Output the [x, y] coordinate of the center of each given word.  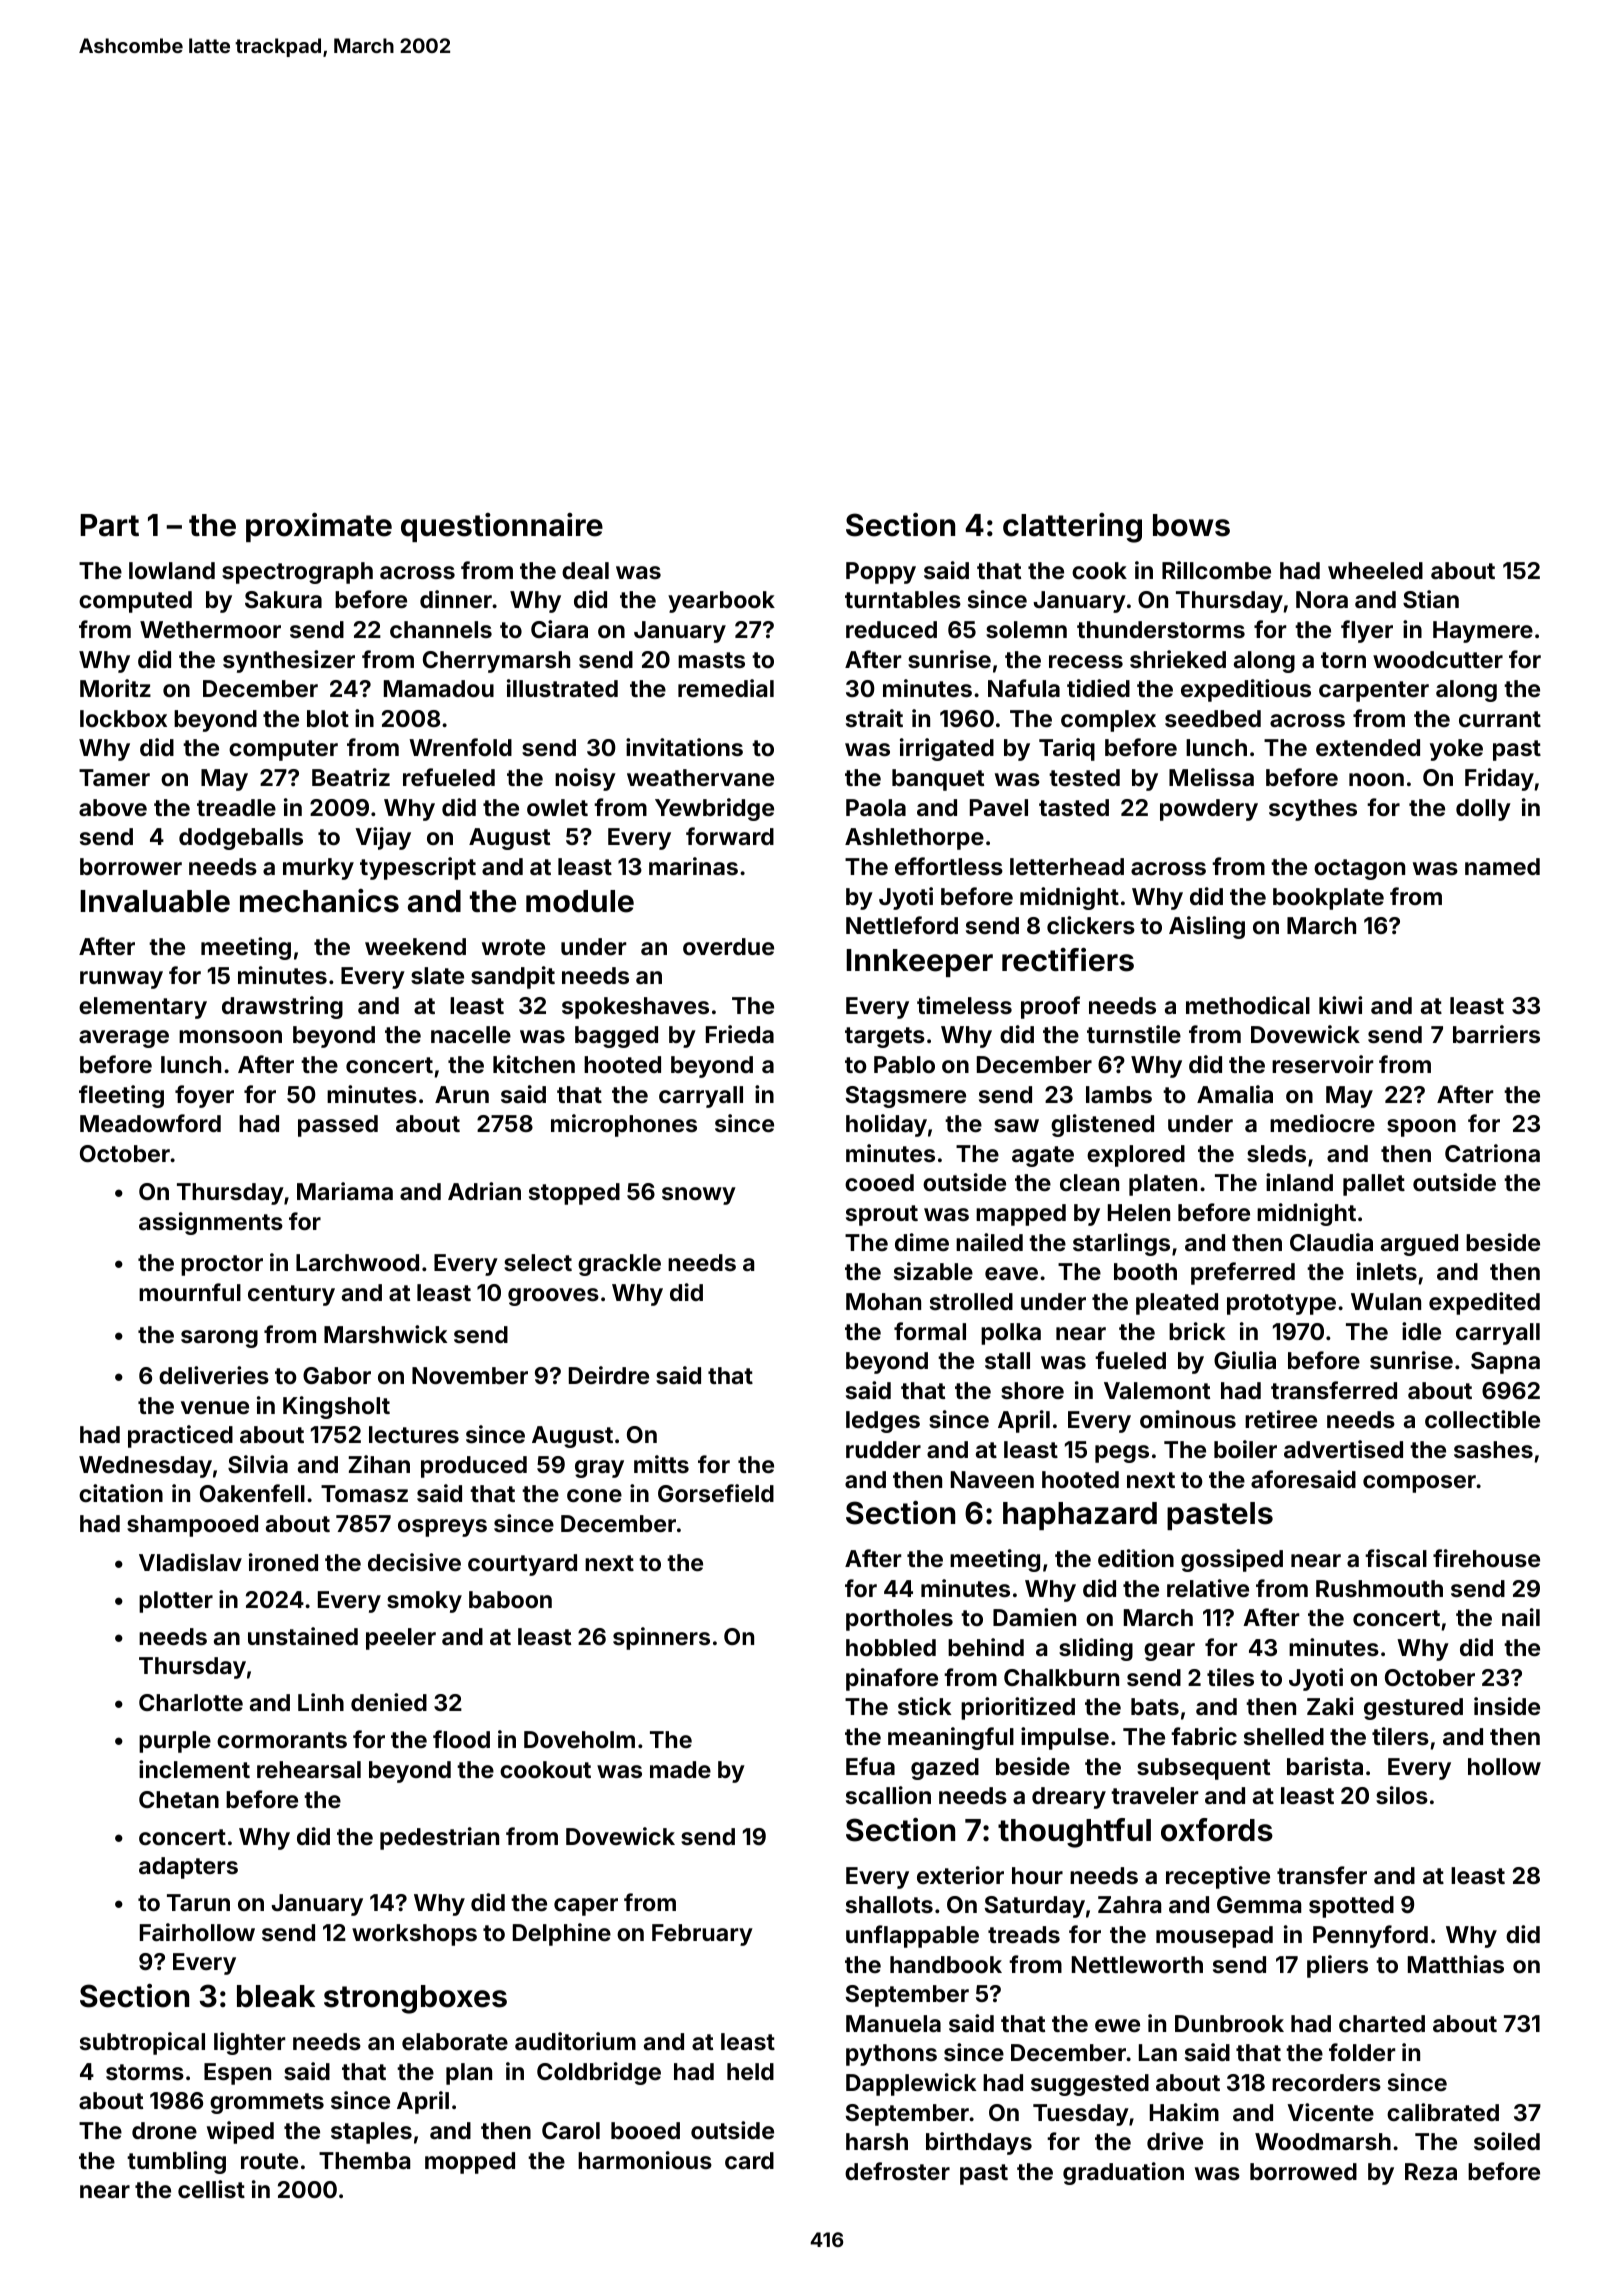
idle [1421, 1331]
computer [283, 750]
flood [461, 1739]
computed [135, 602]
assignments [211, 1223]
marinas [693, 866]
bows [1191, 525]
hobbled [891, 1647]
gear [1169, 1652]
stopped [574, 1194]
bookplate [1328, 899]
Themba [364, 2160]
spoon [1421, 1128]
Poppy [881, 573]
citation [121, 1493]
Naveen [992, 1479]
